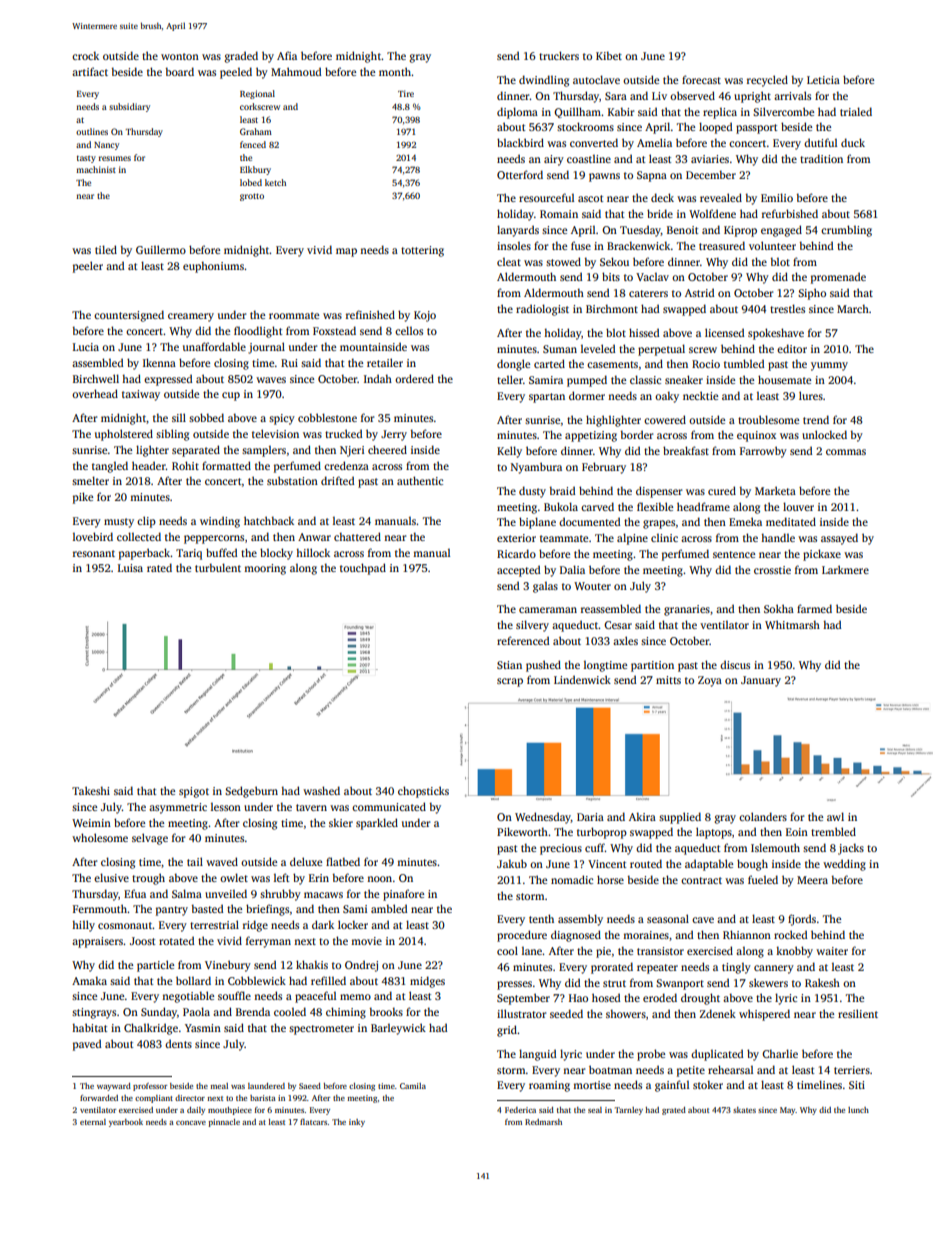 Image resolution: width=952 pixels, height=1233 pixels. I want to click on Marketa, so click(775, 490).
